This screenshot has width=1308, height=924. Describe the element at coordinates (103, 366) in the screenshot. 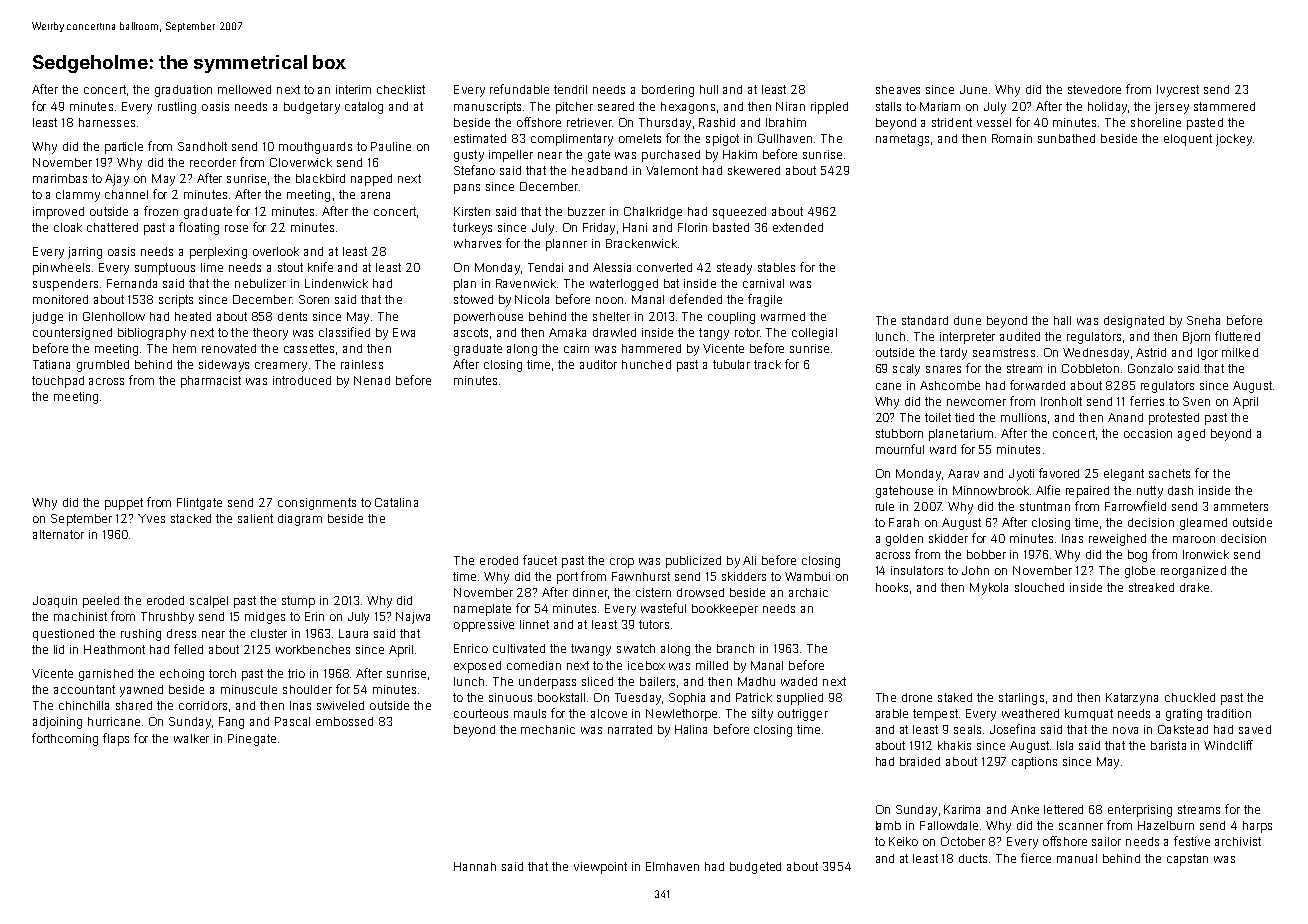

I see `grumbled` at that location.
